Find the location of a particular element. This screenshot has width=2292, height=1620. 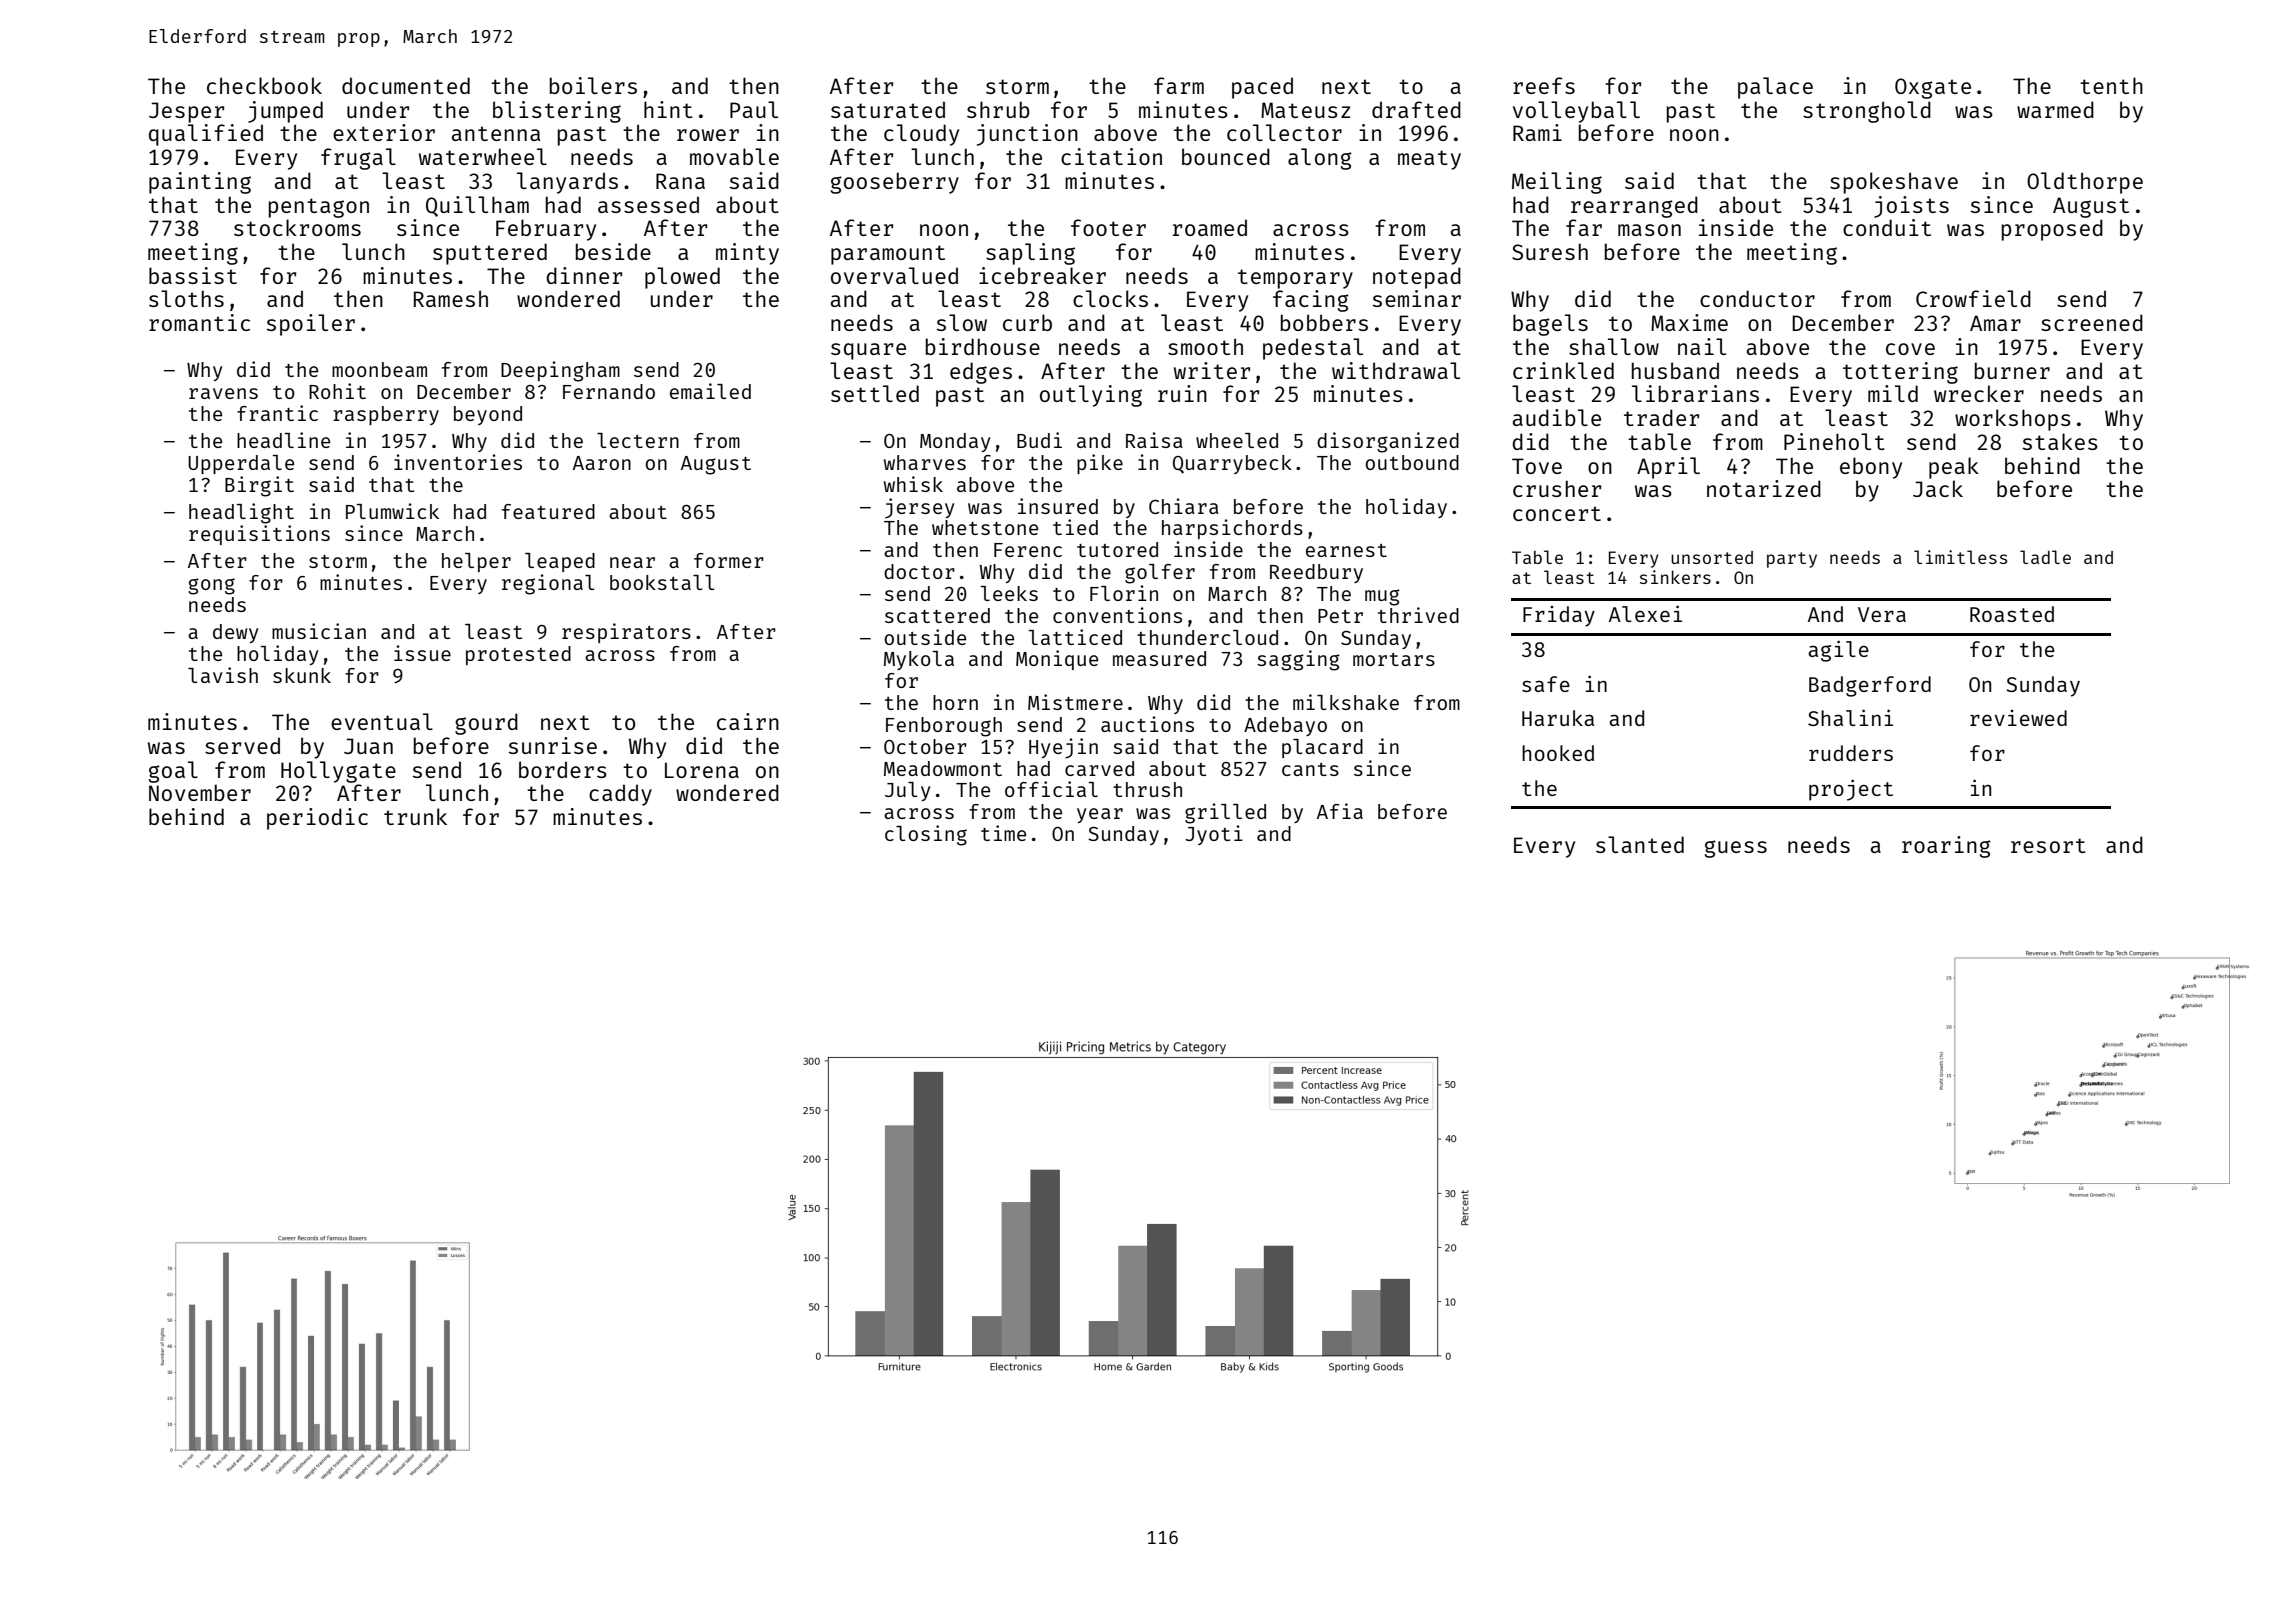

Jyoti is located at coordinates (1214, 835).
